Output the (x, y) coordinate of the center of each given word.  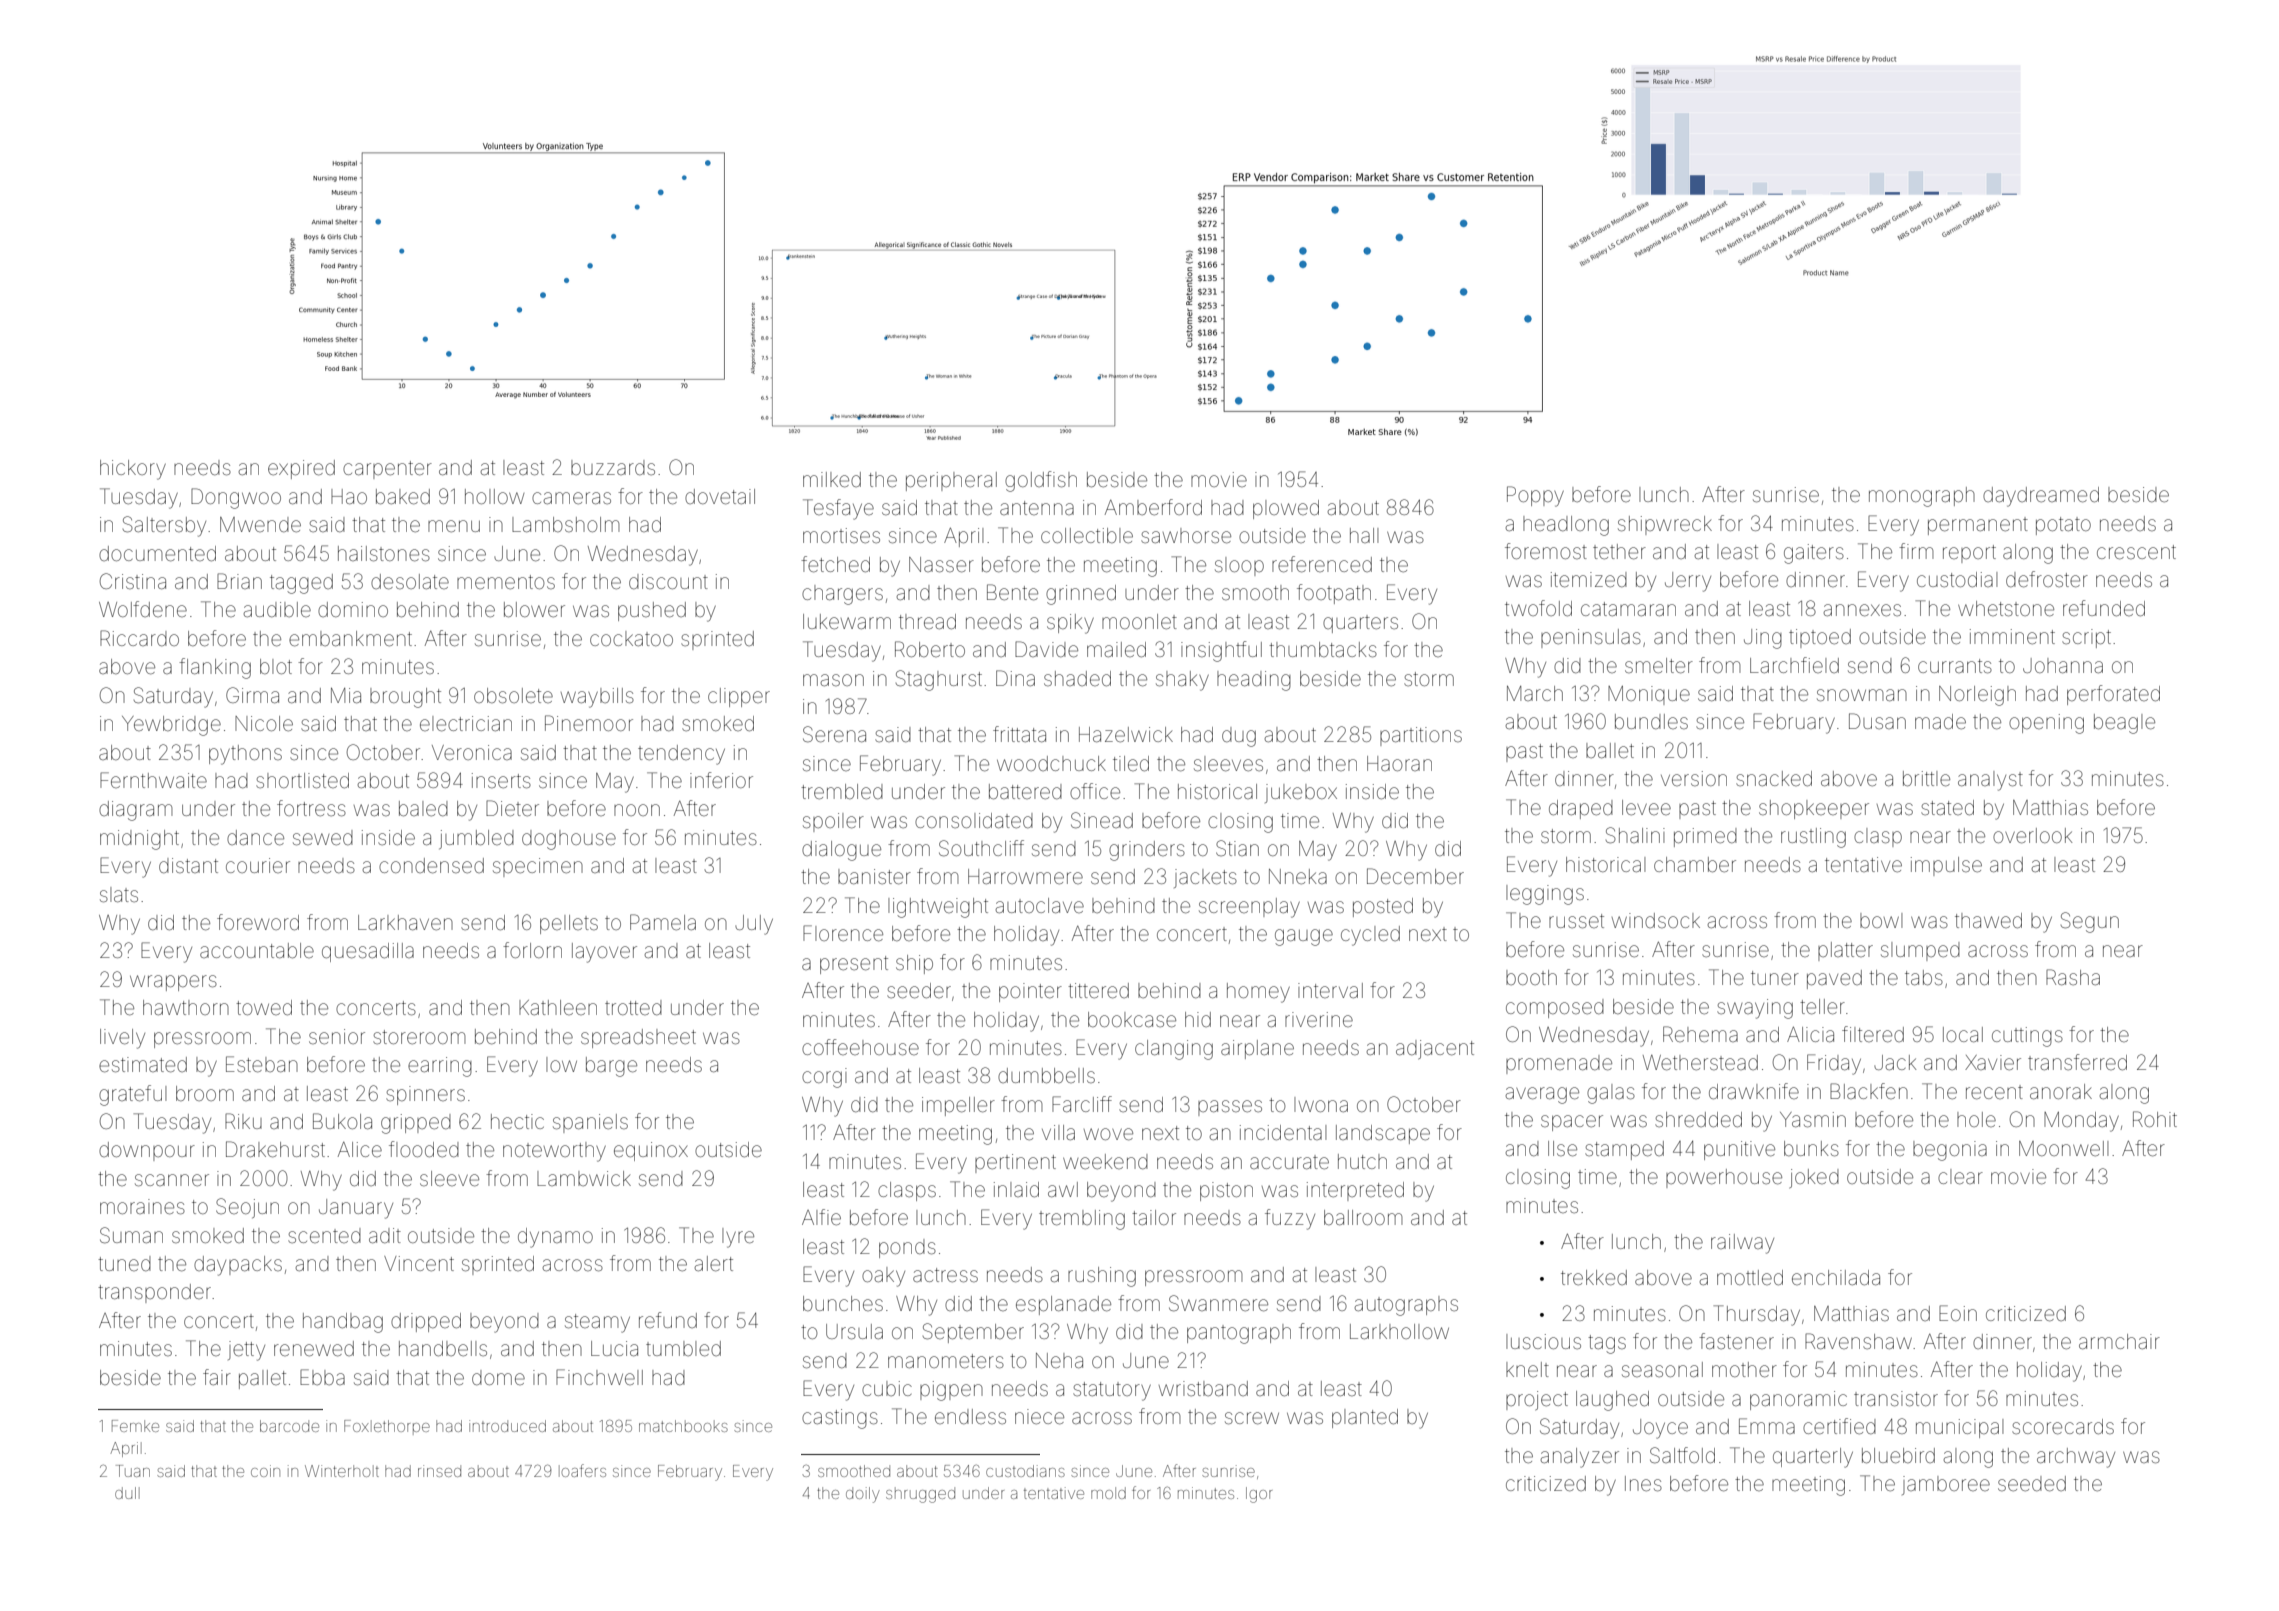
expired (301, 469)
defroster (2047, 579)
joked (1814, 1178)
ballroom (1363, 1217)
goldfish (1041, 481)
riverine (1319, 1019)
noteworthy (554, 1152)
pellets (569, 924)
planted (1365, 1418)
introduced (507, 1426)
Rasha (2073, 977)
